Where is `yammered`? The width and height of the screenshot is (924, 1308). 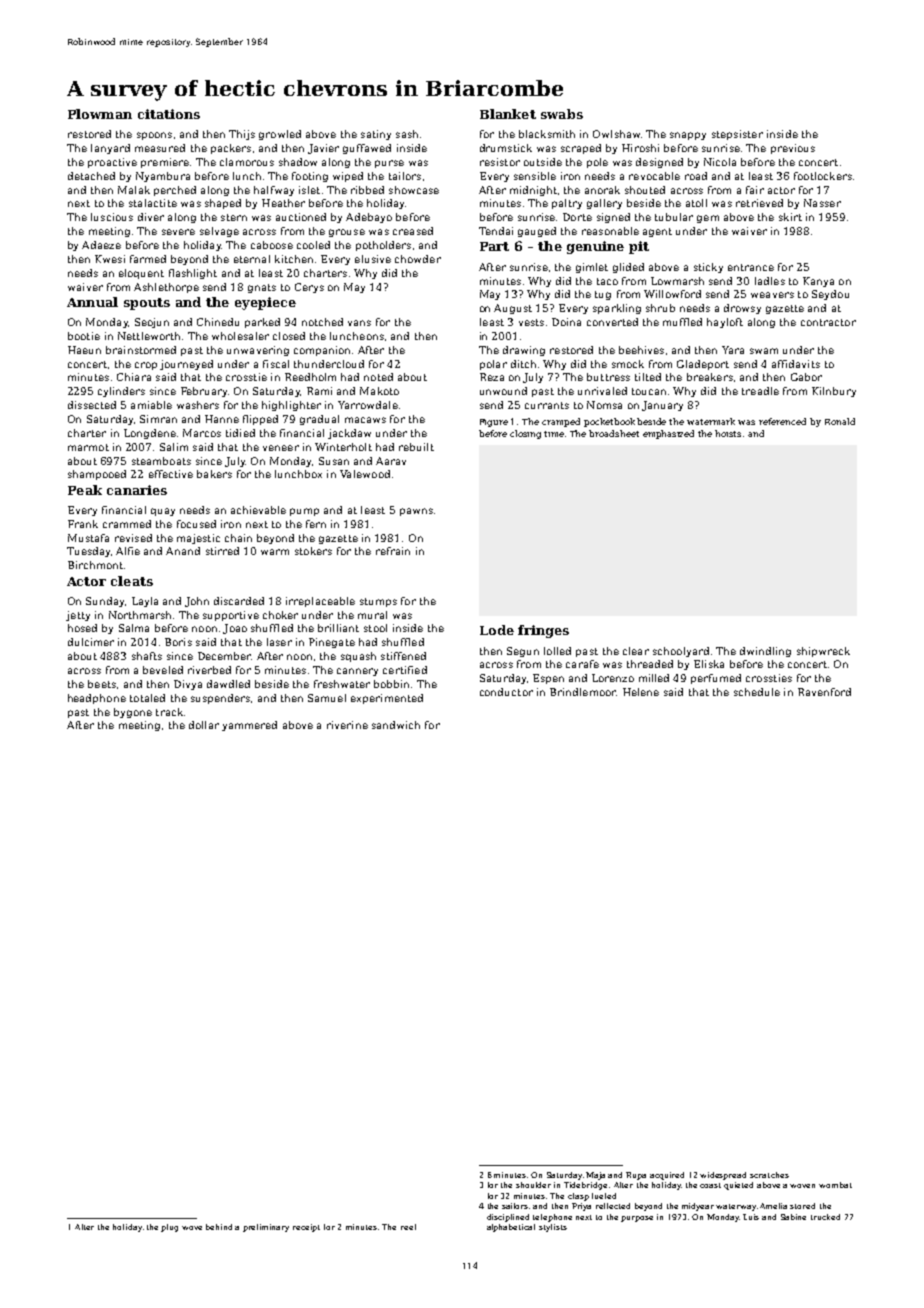 yammered is located at coordinates (249, 726).
